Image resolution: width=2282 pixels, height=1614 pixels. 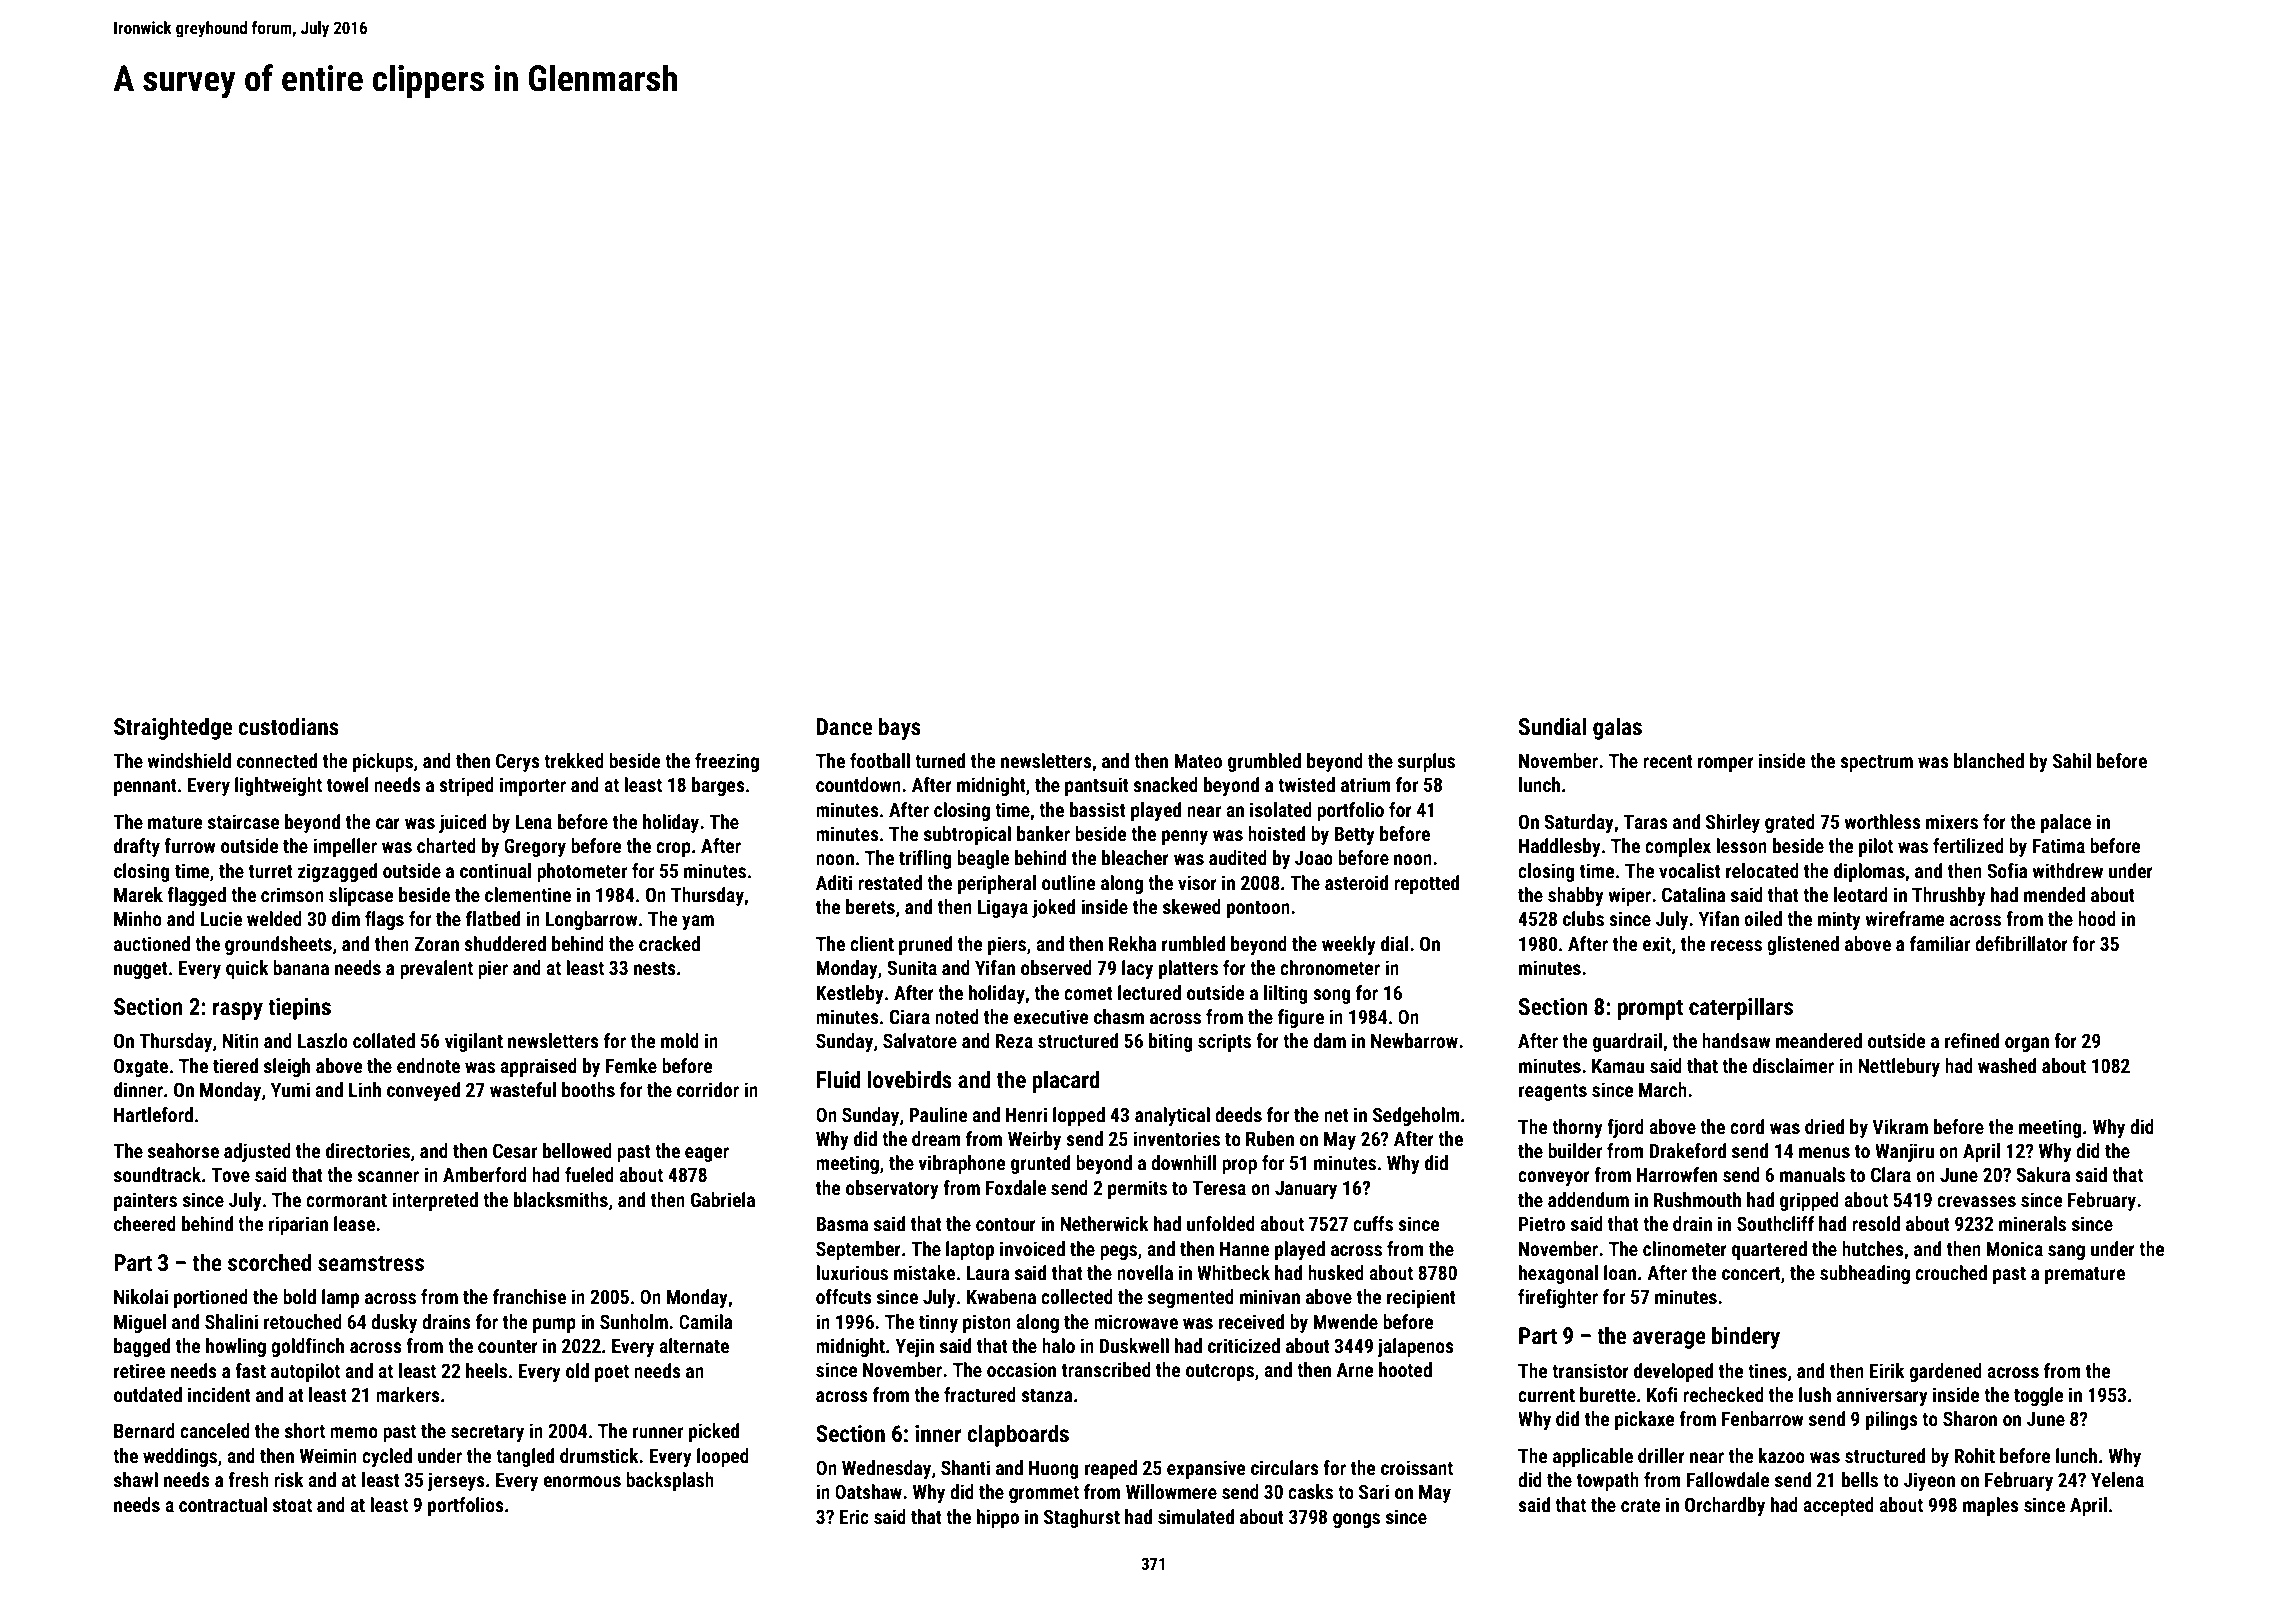 I want to click on custodians, so click(x=288, y=726).
